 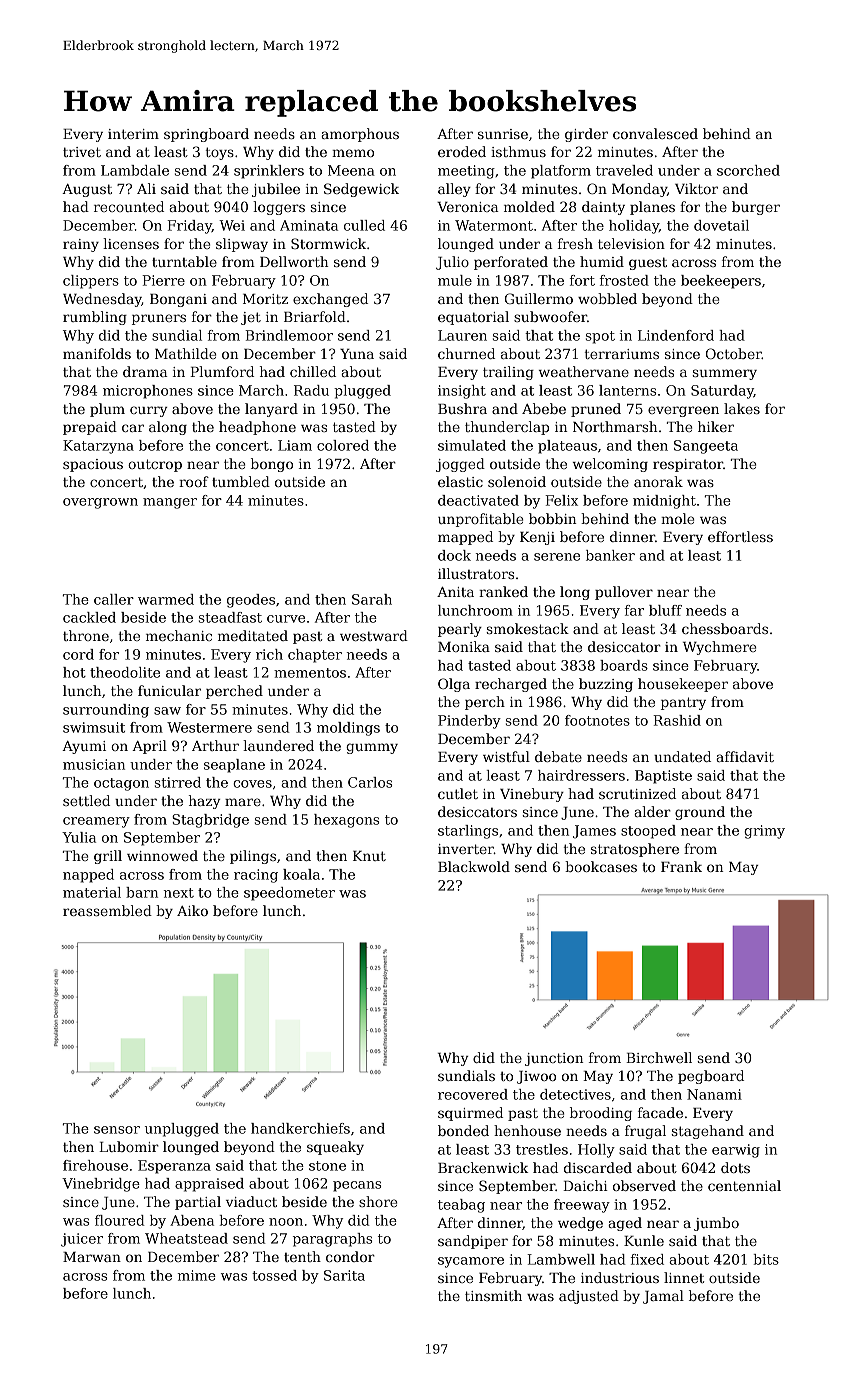 I want to click on sunrise, so click(x=503, y=134).
